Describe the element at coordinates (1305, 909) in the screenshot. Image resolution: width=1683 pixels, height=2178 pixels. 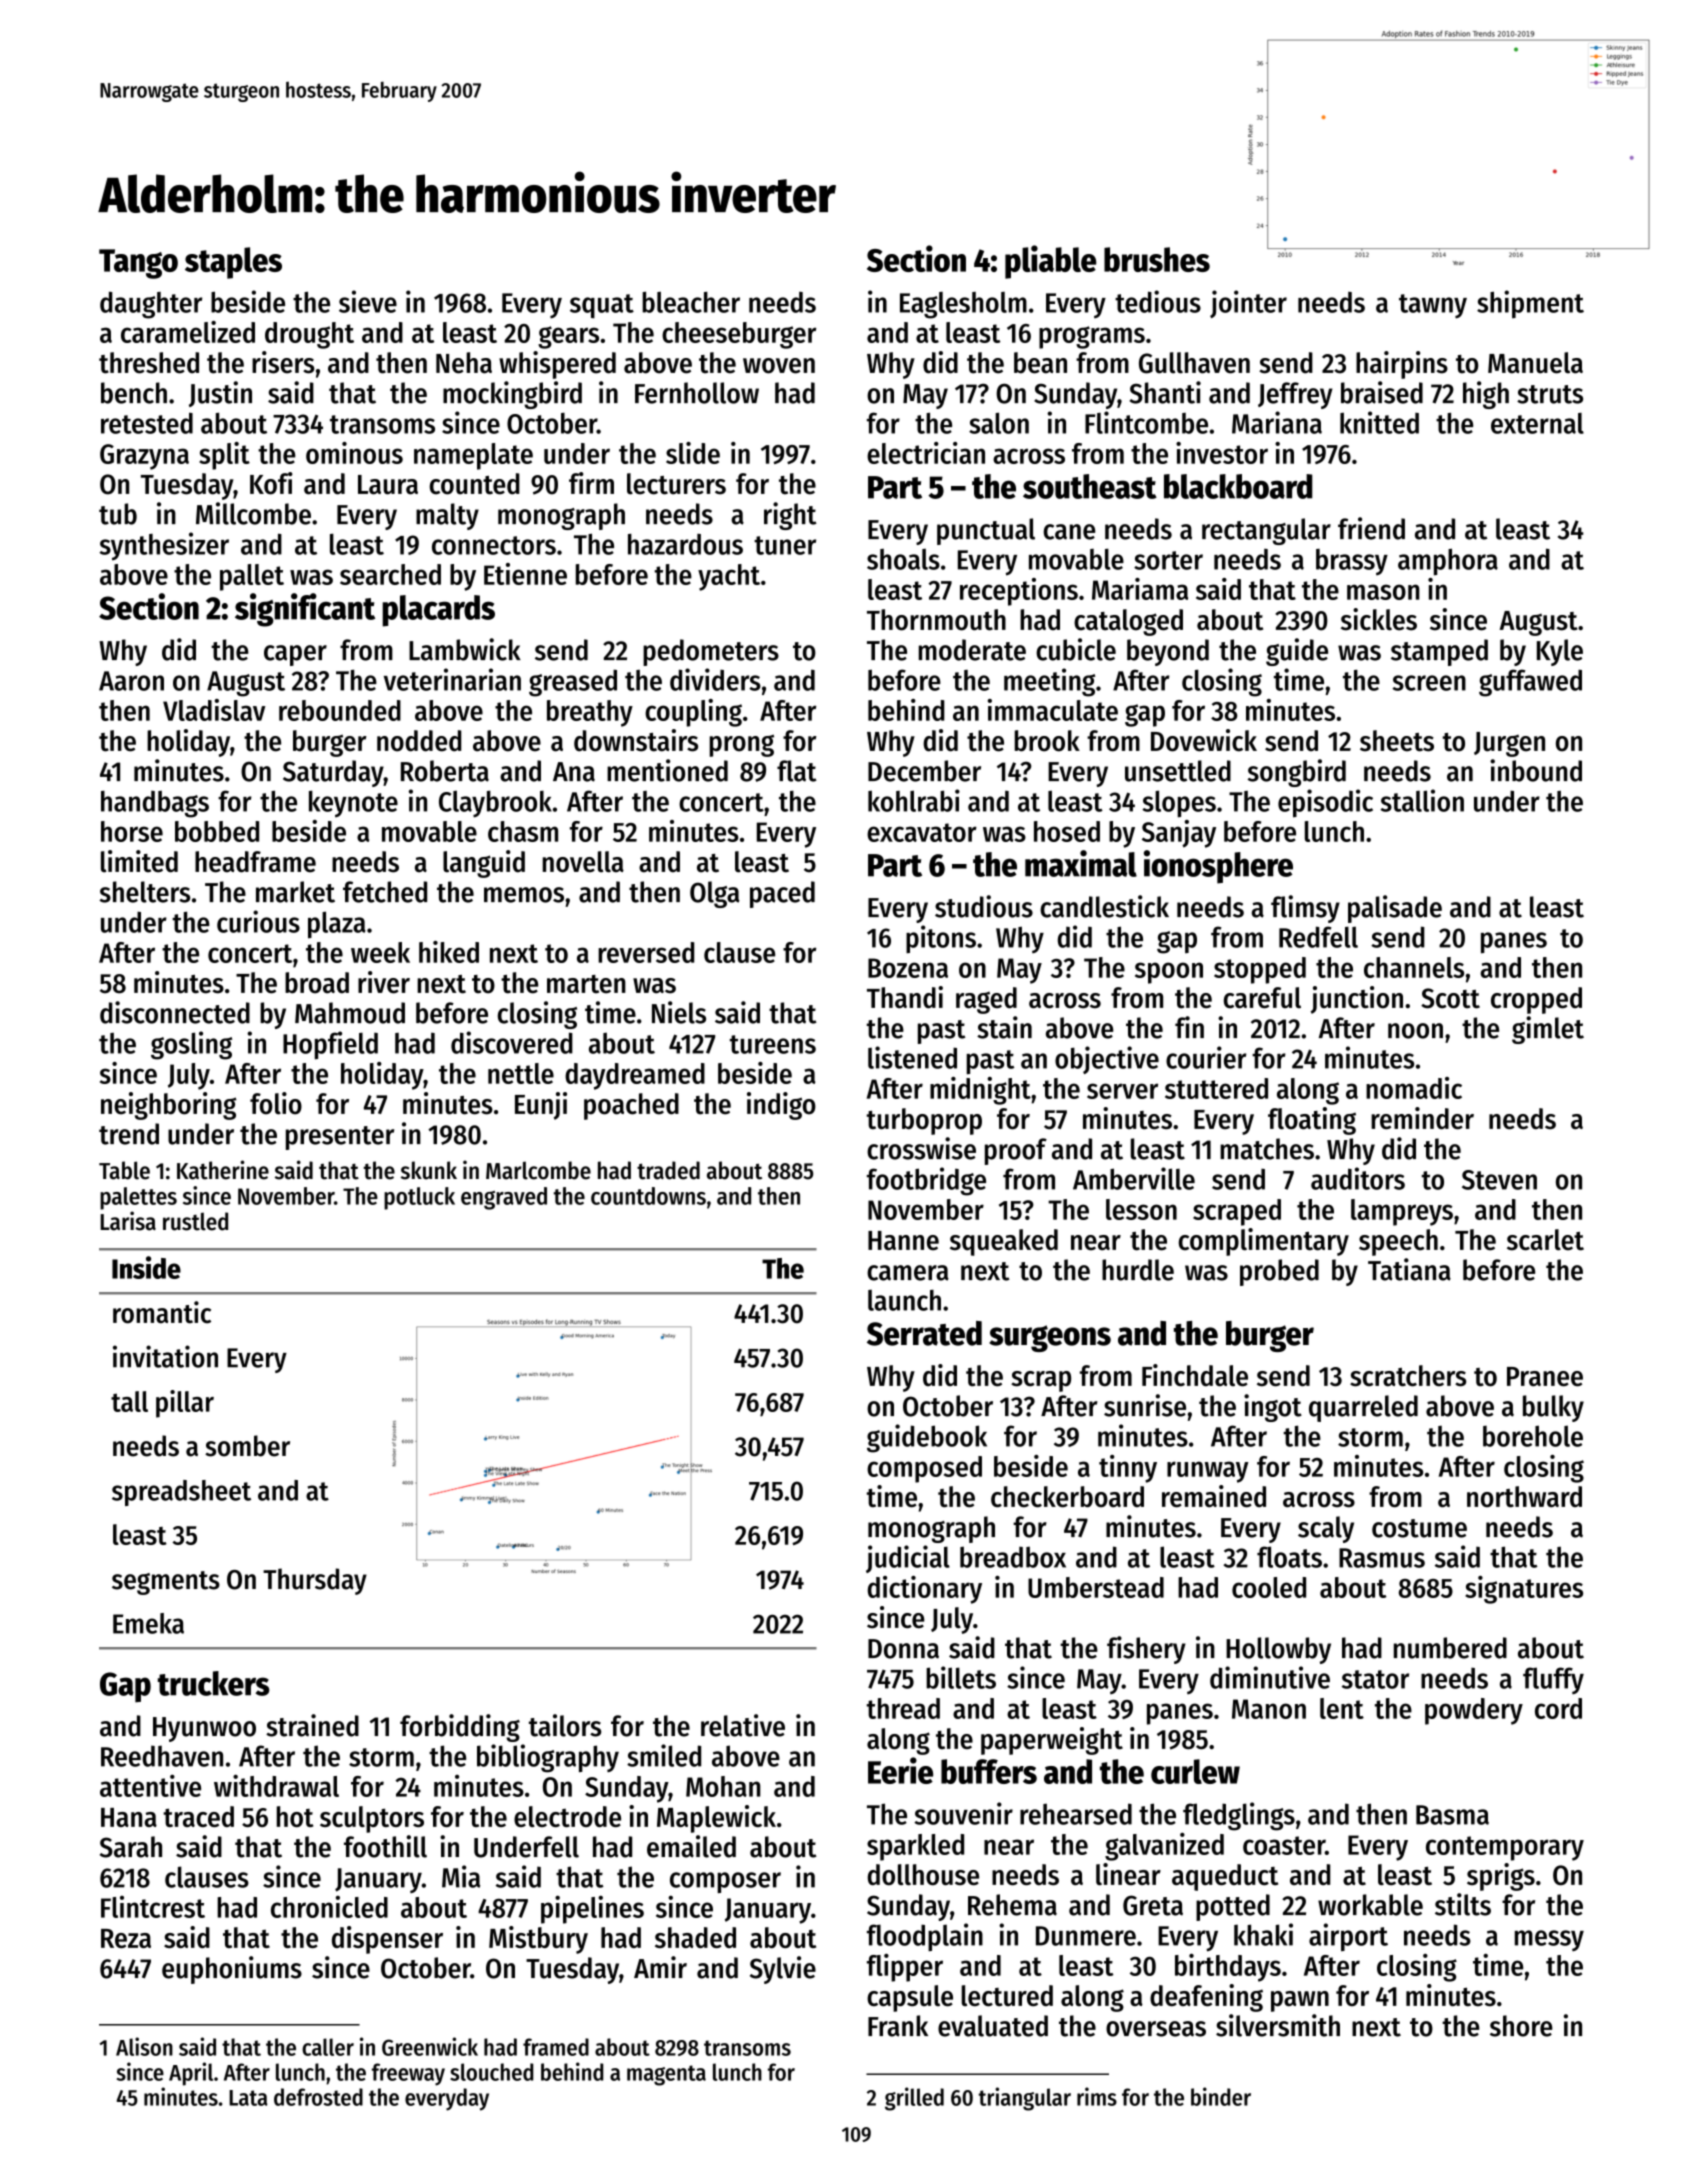
I see `flimsy` at that location.
